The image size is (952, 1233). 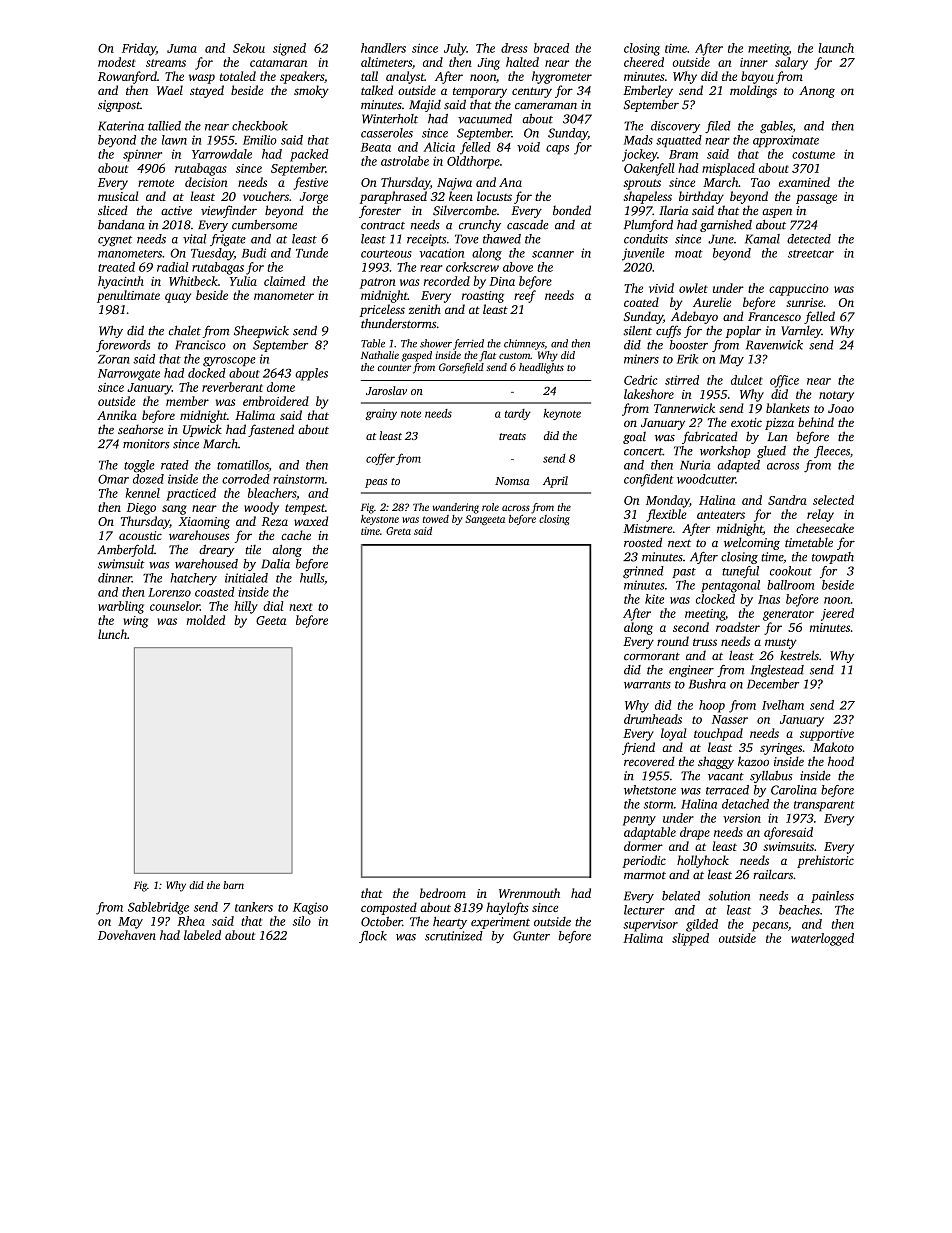 What do you see at coordinates (514, 48) in the document?
I see `dress` at bounding box center [514, 48].
